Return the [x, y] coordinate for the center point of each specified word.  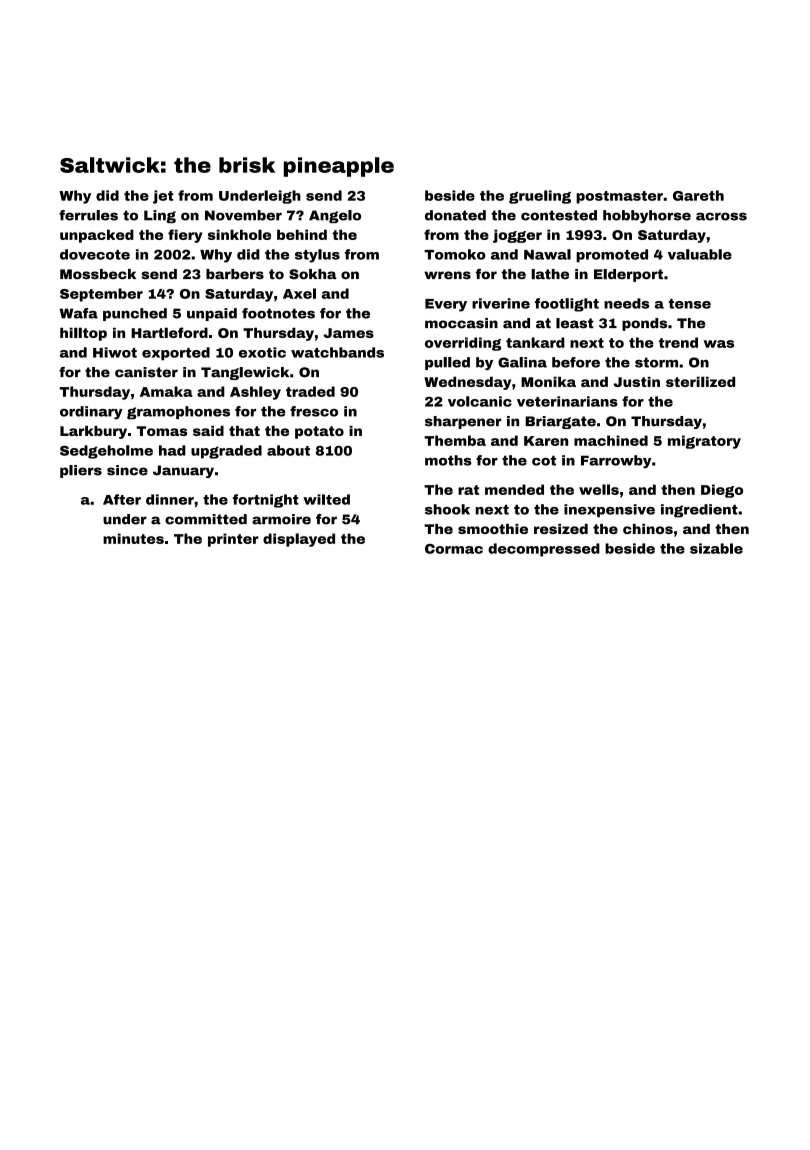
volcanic [480, 401]
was [719, 344]
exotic [262, 352]
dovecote [95, 254]
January [183, 471]
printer [233, 540]
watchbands [337, 352]
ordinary [91, 413]
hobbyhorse [647, 216]
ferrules [88, 215]
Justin [637, 382]
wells [599, 489]
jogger [517, 236]
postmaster [619, 197]
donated [455, 215]
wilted [326, 499]
